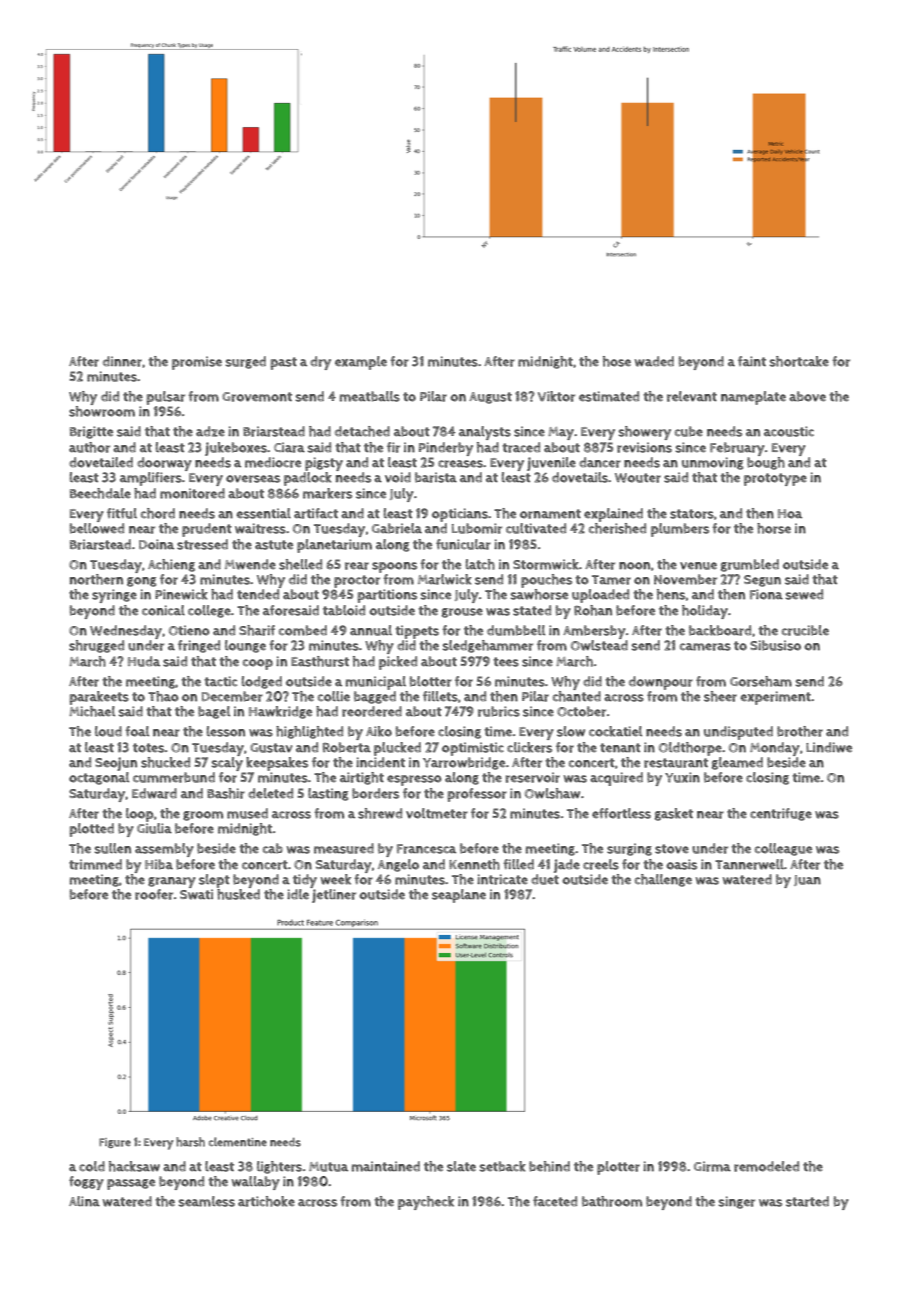 The width and height of the document is (924, 1308). Describe the element at coordinates (790, 514) in the document. I see `Hoa` at that location.
